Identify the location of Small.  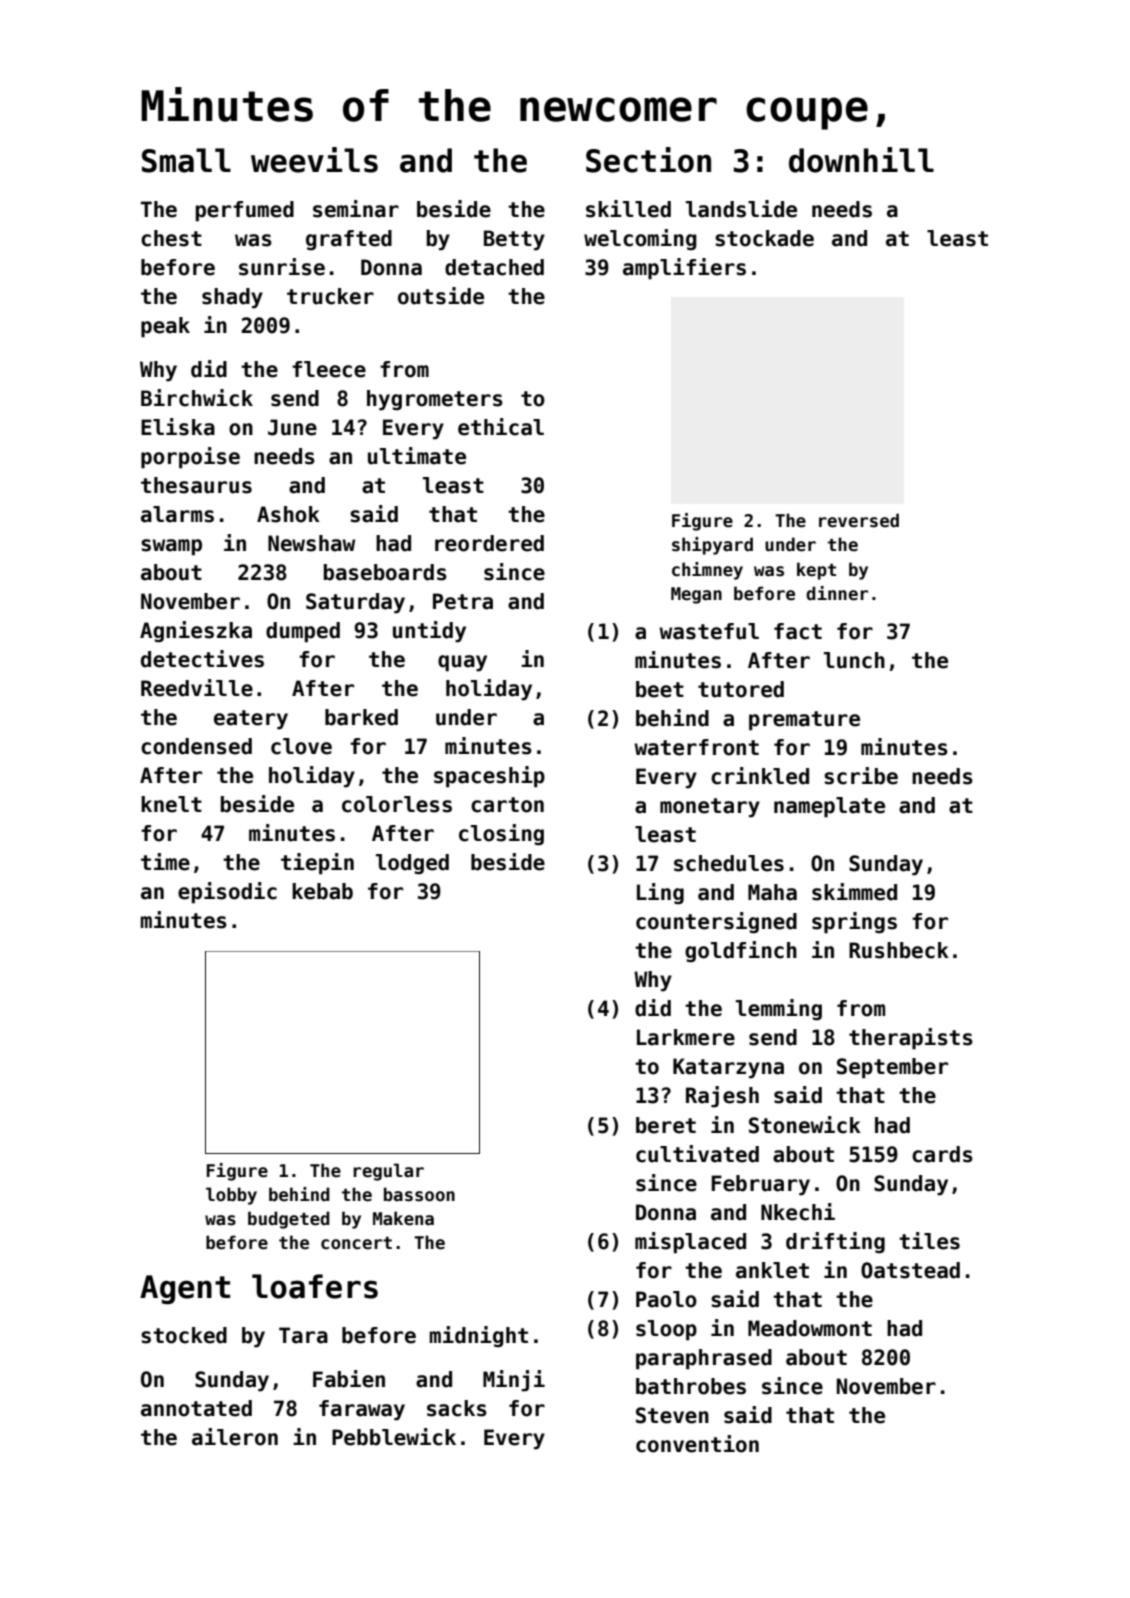
(186, 160).
